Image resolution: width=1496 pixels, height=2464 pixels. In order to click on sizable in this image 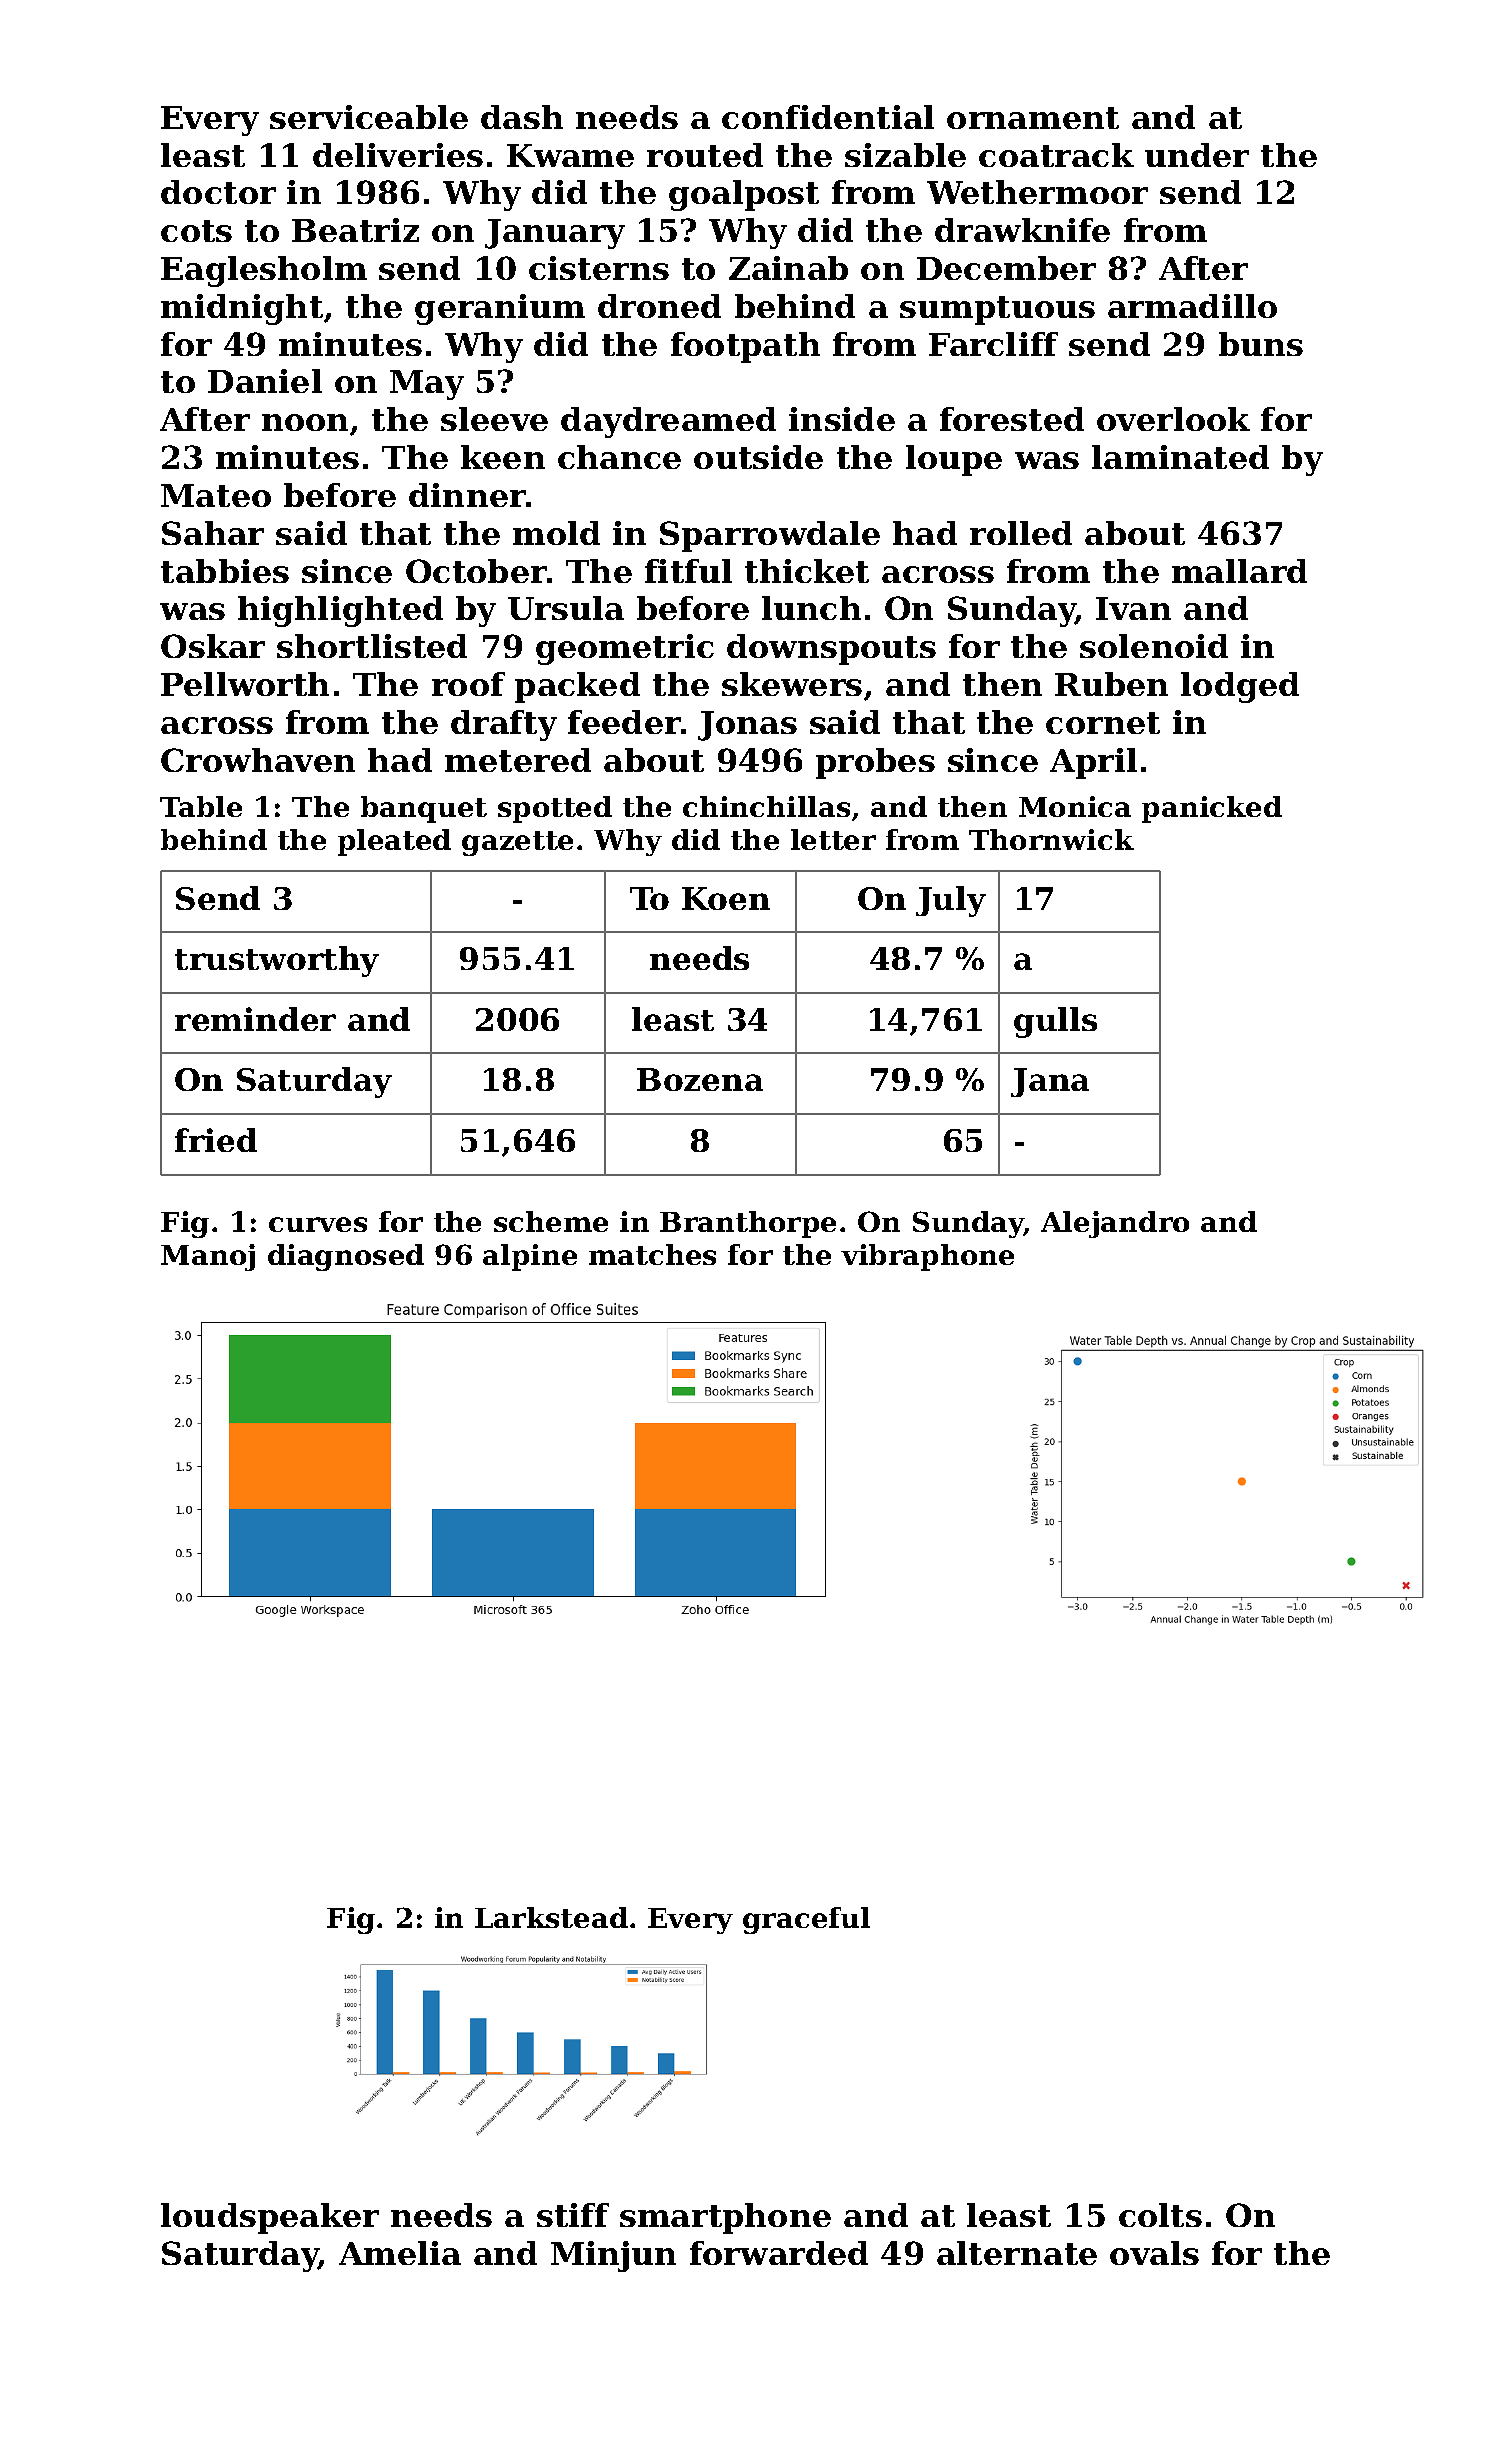, I will do `click(905, 155)`.
